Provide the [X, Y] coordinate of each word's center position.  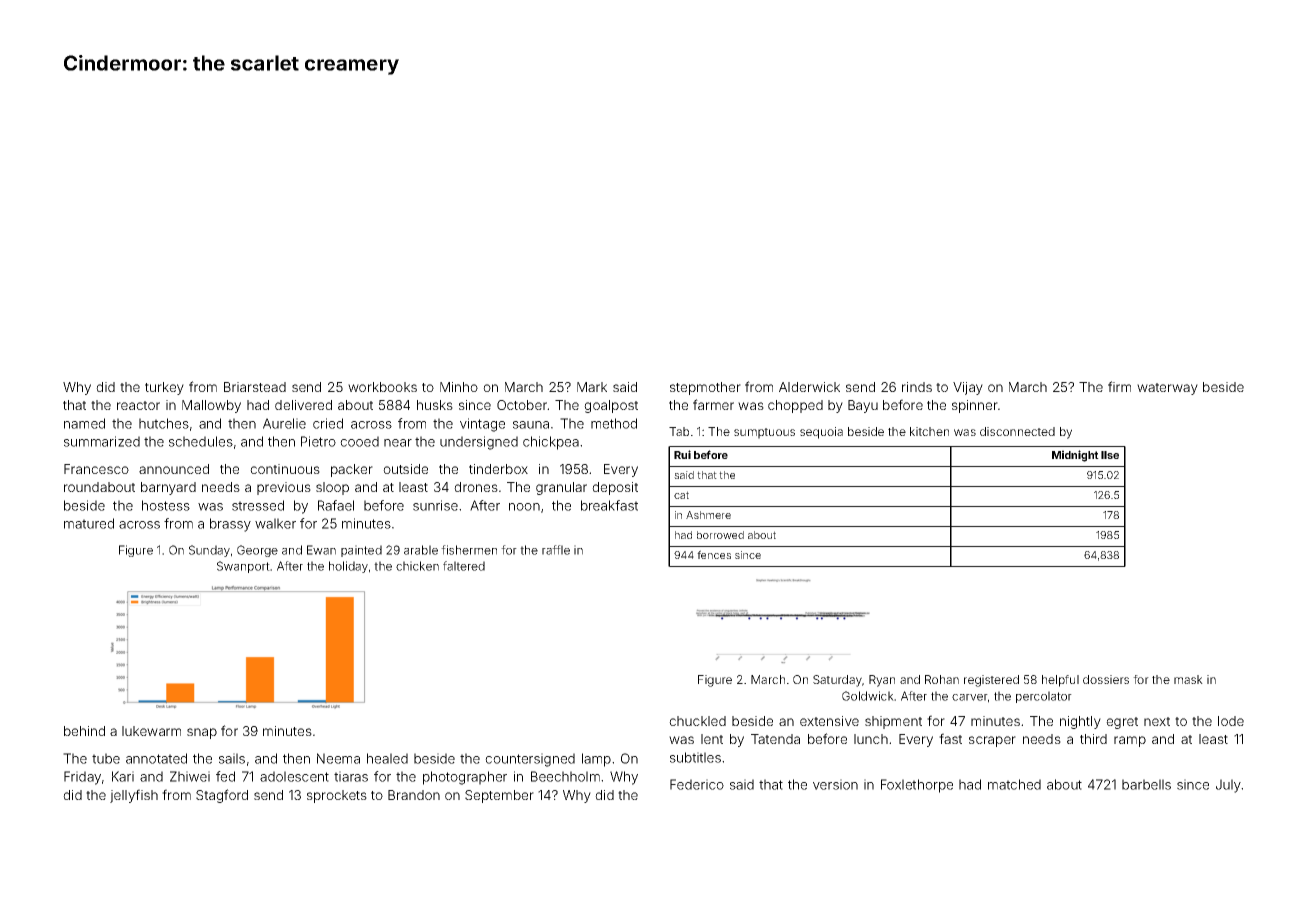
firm [1119, 386]
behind [84, 731]
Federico [697, 784]
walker [275, 523]
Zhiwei [190, 776]
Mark [592, 387]
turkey [164, 388]
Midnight [1075, 456]
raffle [556, 550]
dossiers [1106, 679]
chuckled [697, 721]
